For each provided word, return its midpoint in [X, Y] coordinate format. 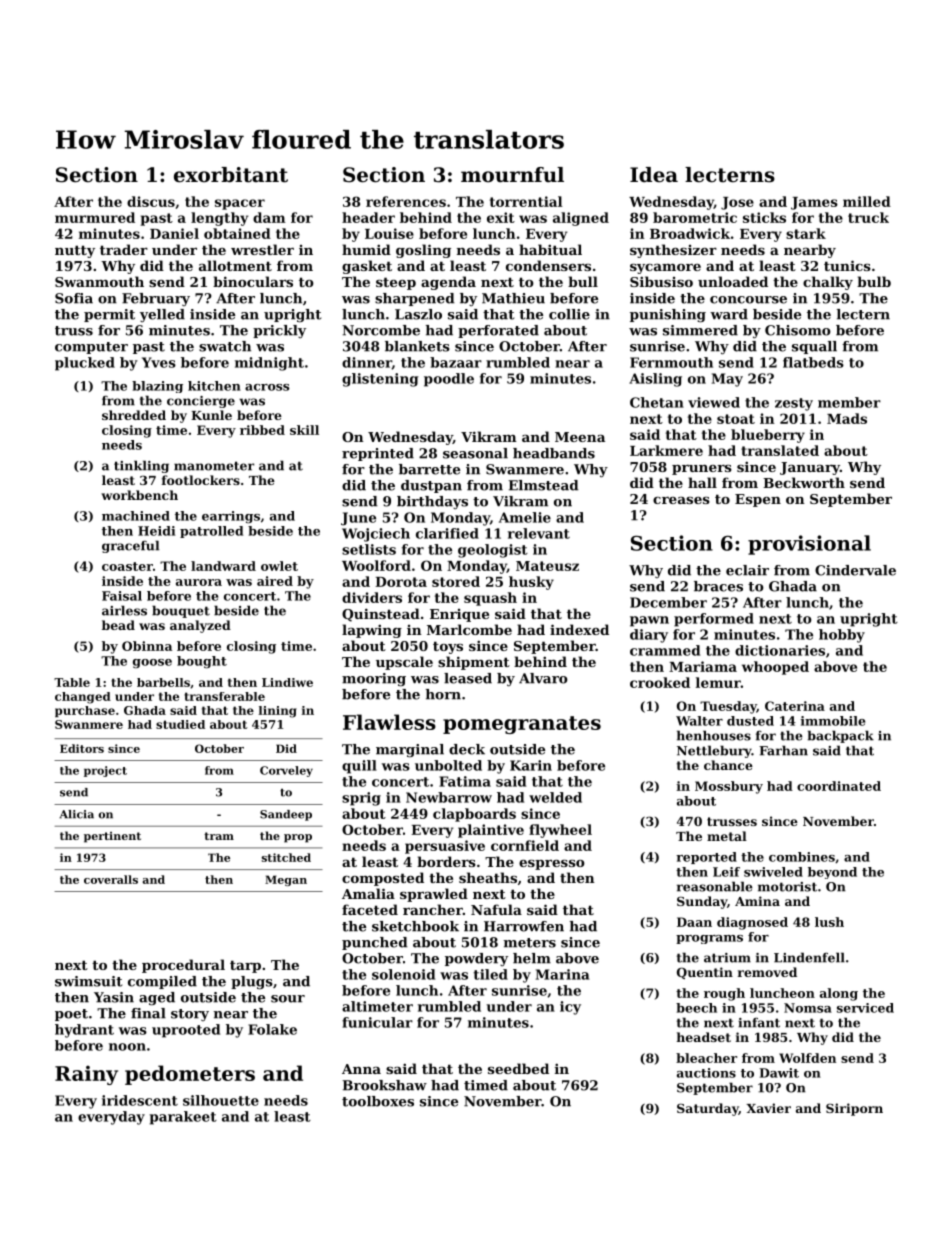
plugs [252, 983]
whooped [775, 668]
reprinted [378, 454]
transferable [224, 696]
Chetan [657, 402]
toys [448, 647]
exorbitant [231, 175]
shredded [134, 415]
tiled [491, 974]
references [406, 201]
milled [867, 201]
